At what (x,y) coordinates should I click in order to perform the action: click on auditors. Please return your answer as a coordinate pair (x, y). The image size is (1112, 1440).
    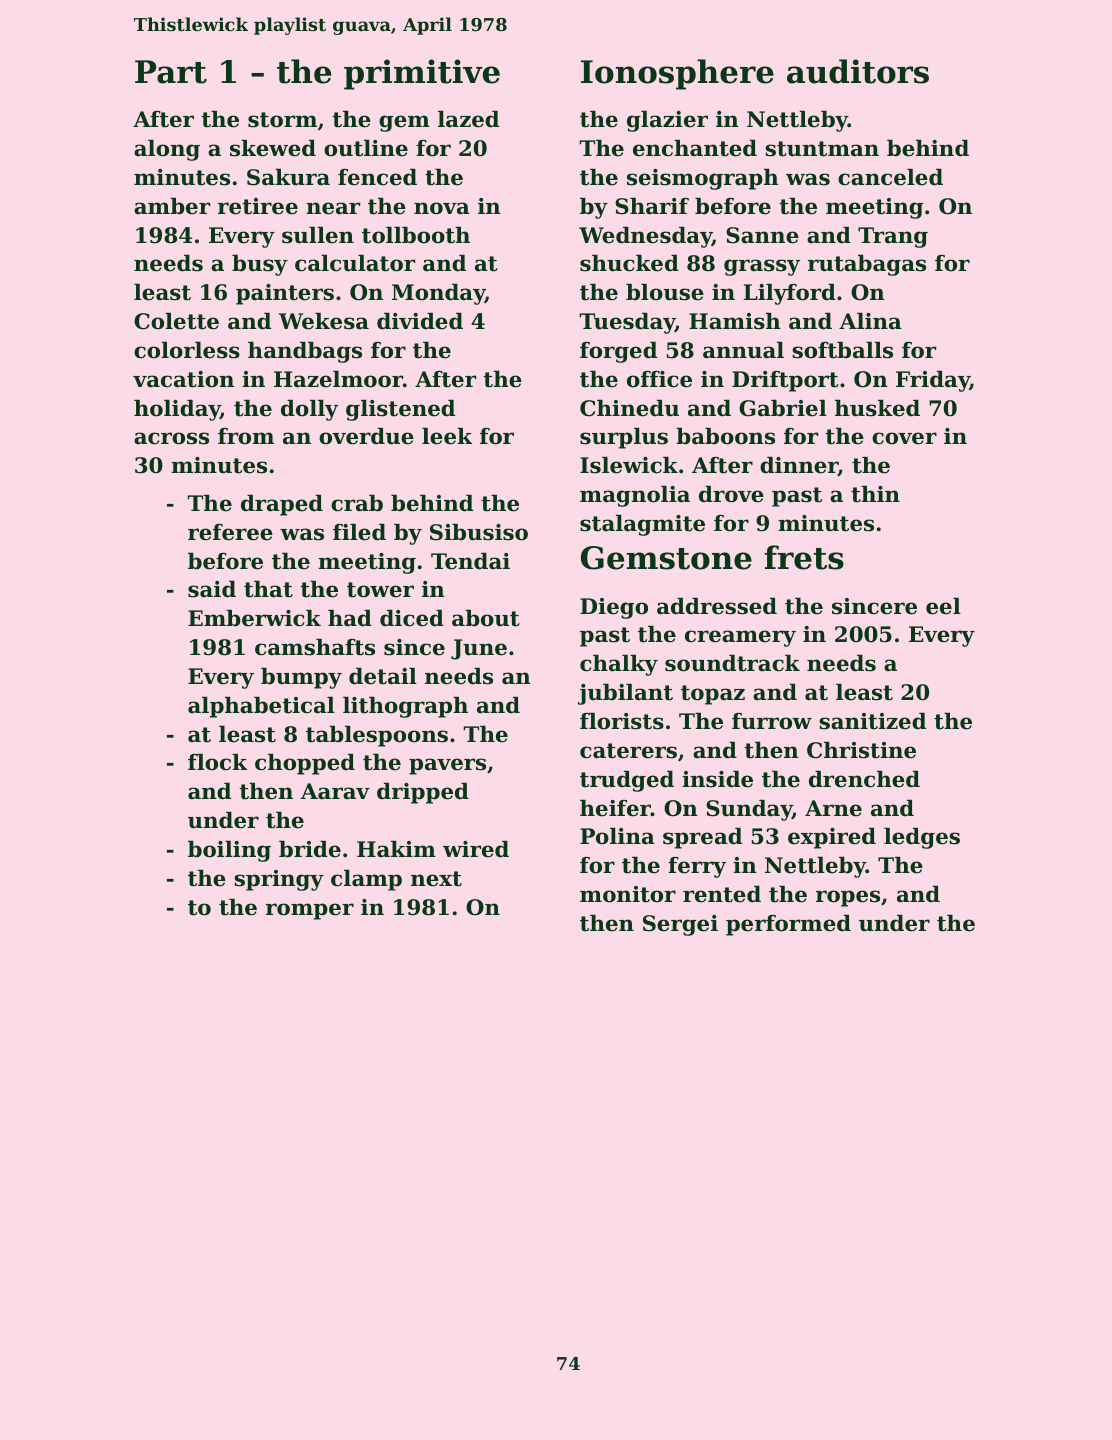
    Looking at the image, I should click on (858, 71).
